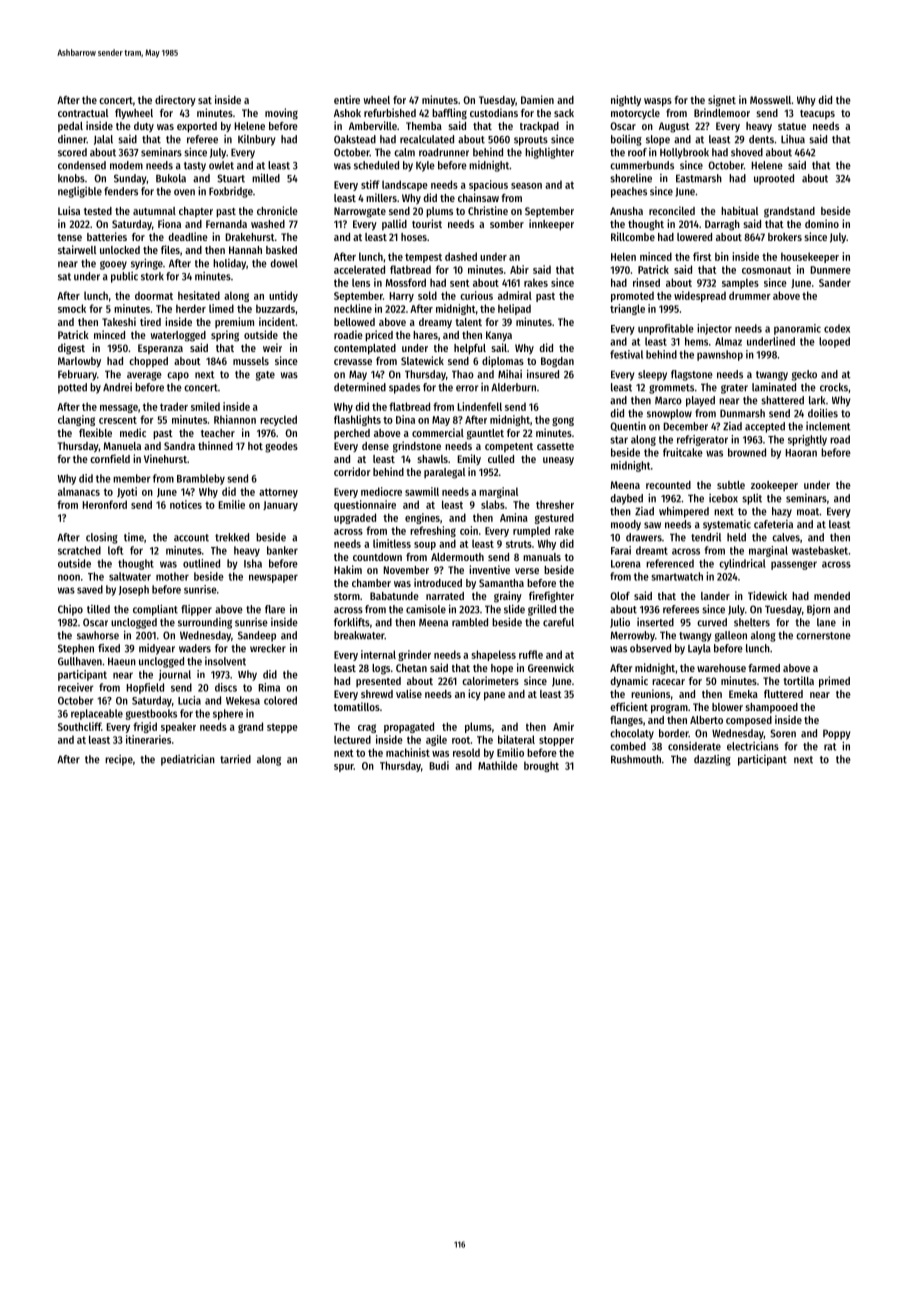 The image size is (908, 1316). Describe the element at coordinates (175, 101) in the screenshot. I see `directory` at that location.
